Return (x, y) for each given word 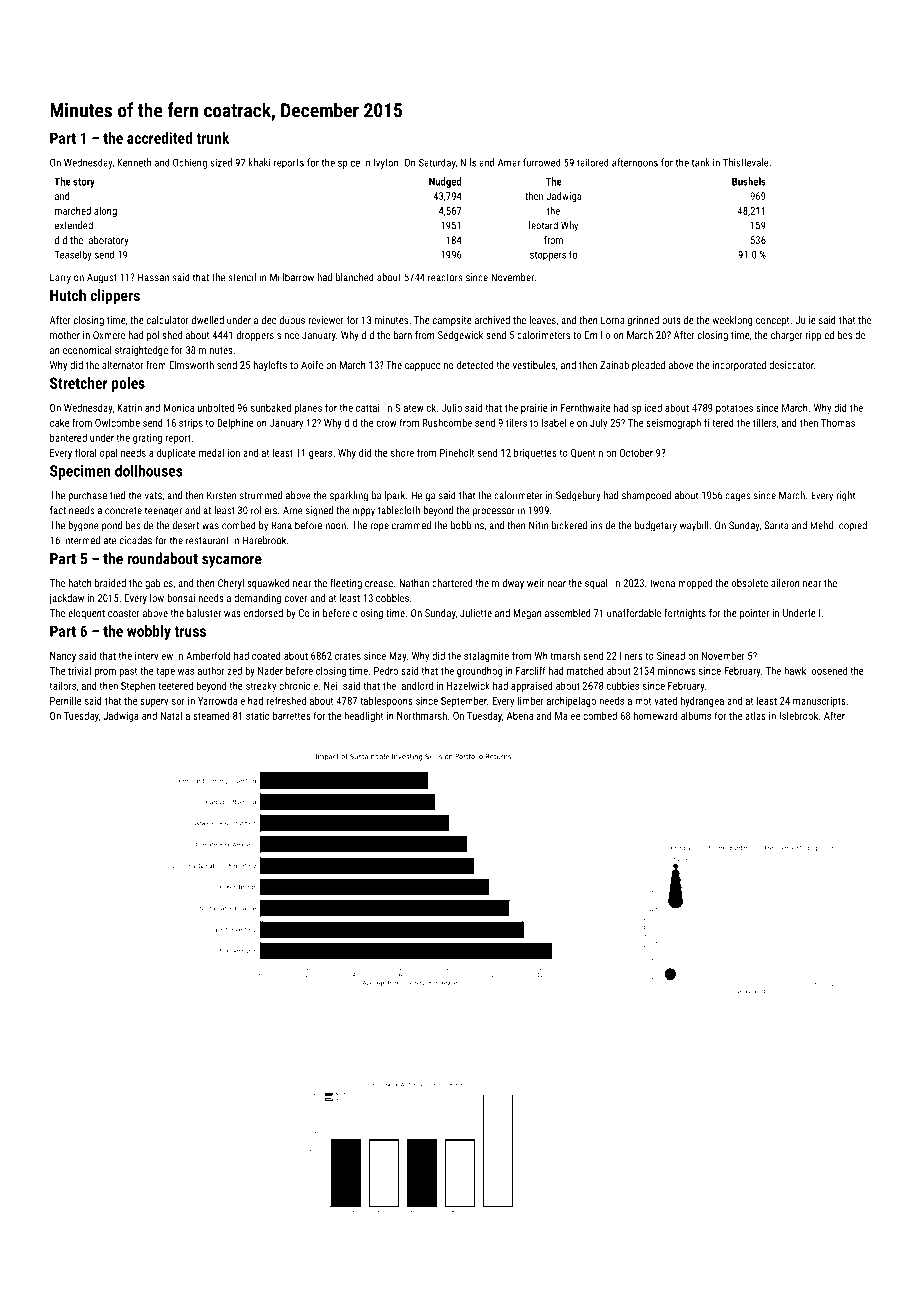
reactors (445, 278)
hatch (80, 583)
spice (349, 164)
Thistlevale (746, 162)
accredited (159, 138)
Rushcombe (447, 422)
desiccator (791, 365)
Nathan (414, 583)
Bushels (749, 181)
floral (85, 452)
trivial (79, 670)
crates (348, 656)
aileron (785, 583)
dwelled (208, 320)
